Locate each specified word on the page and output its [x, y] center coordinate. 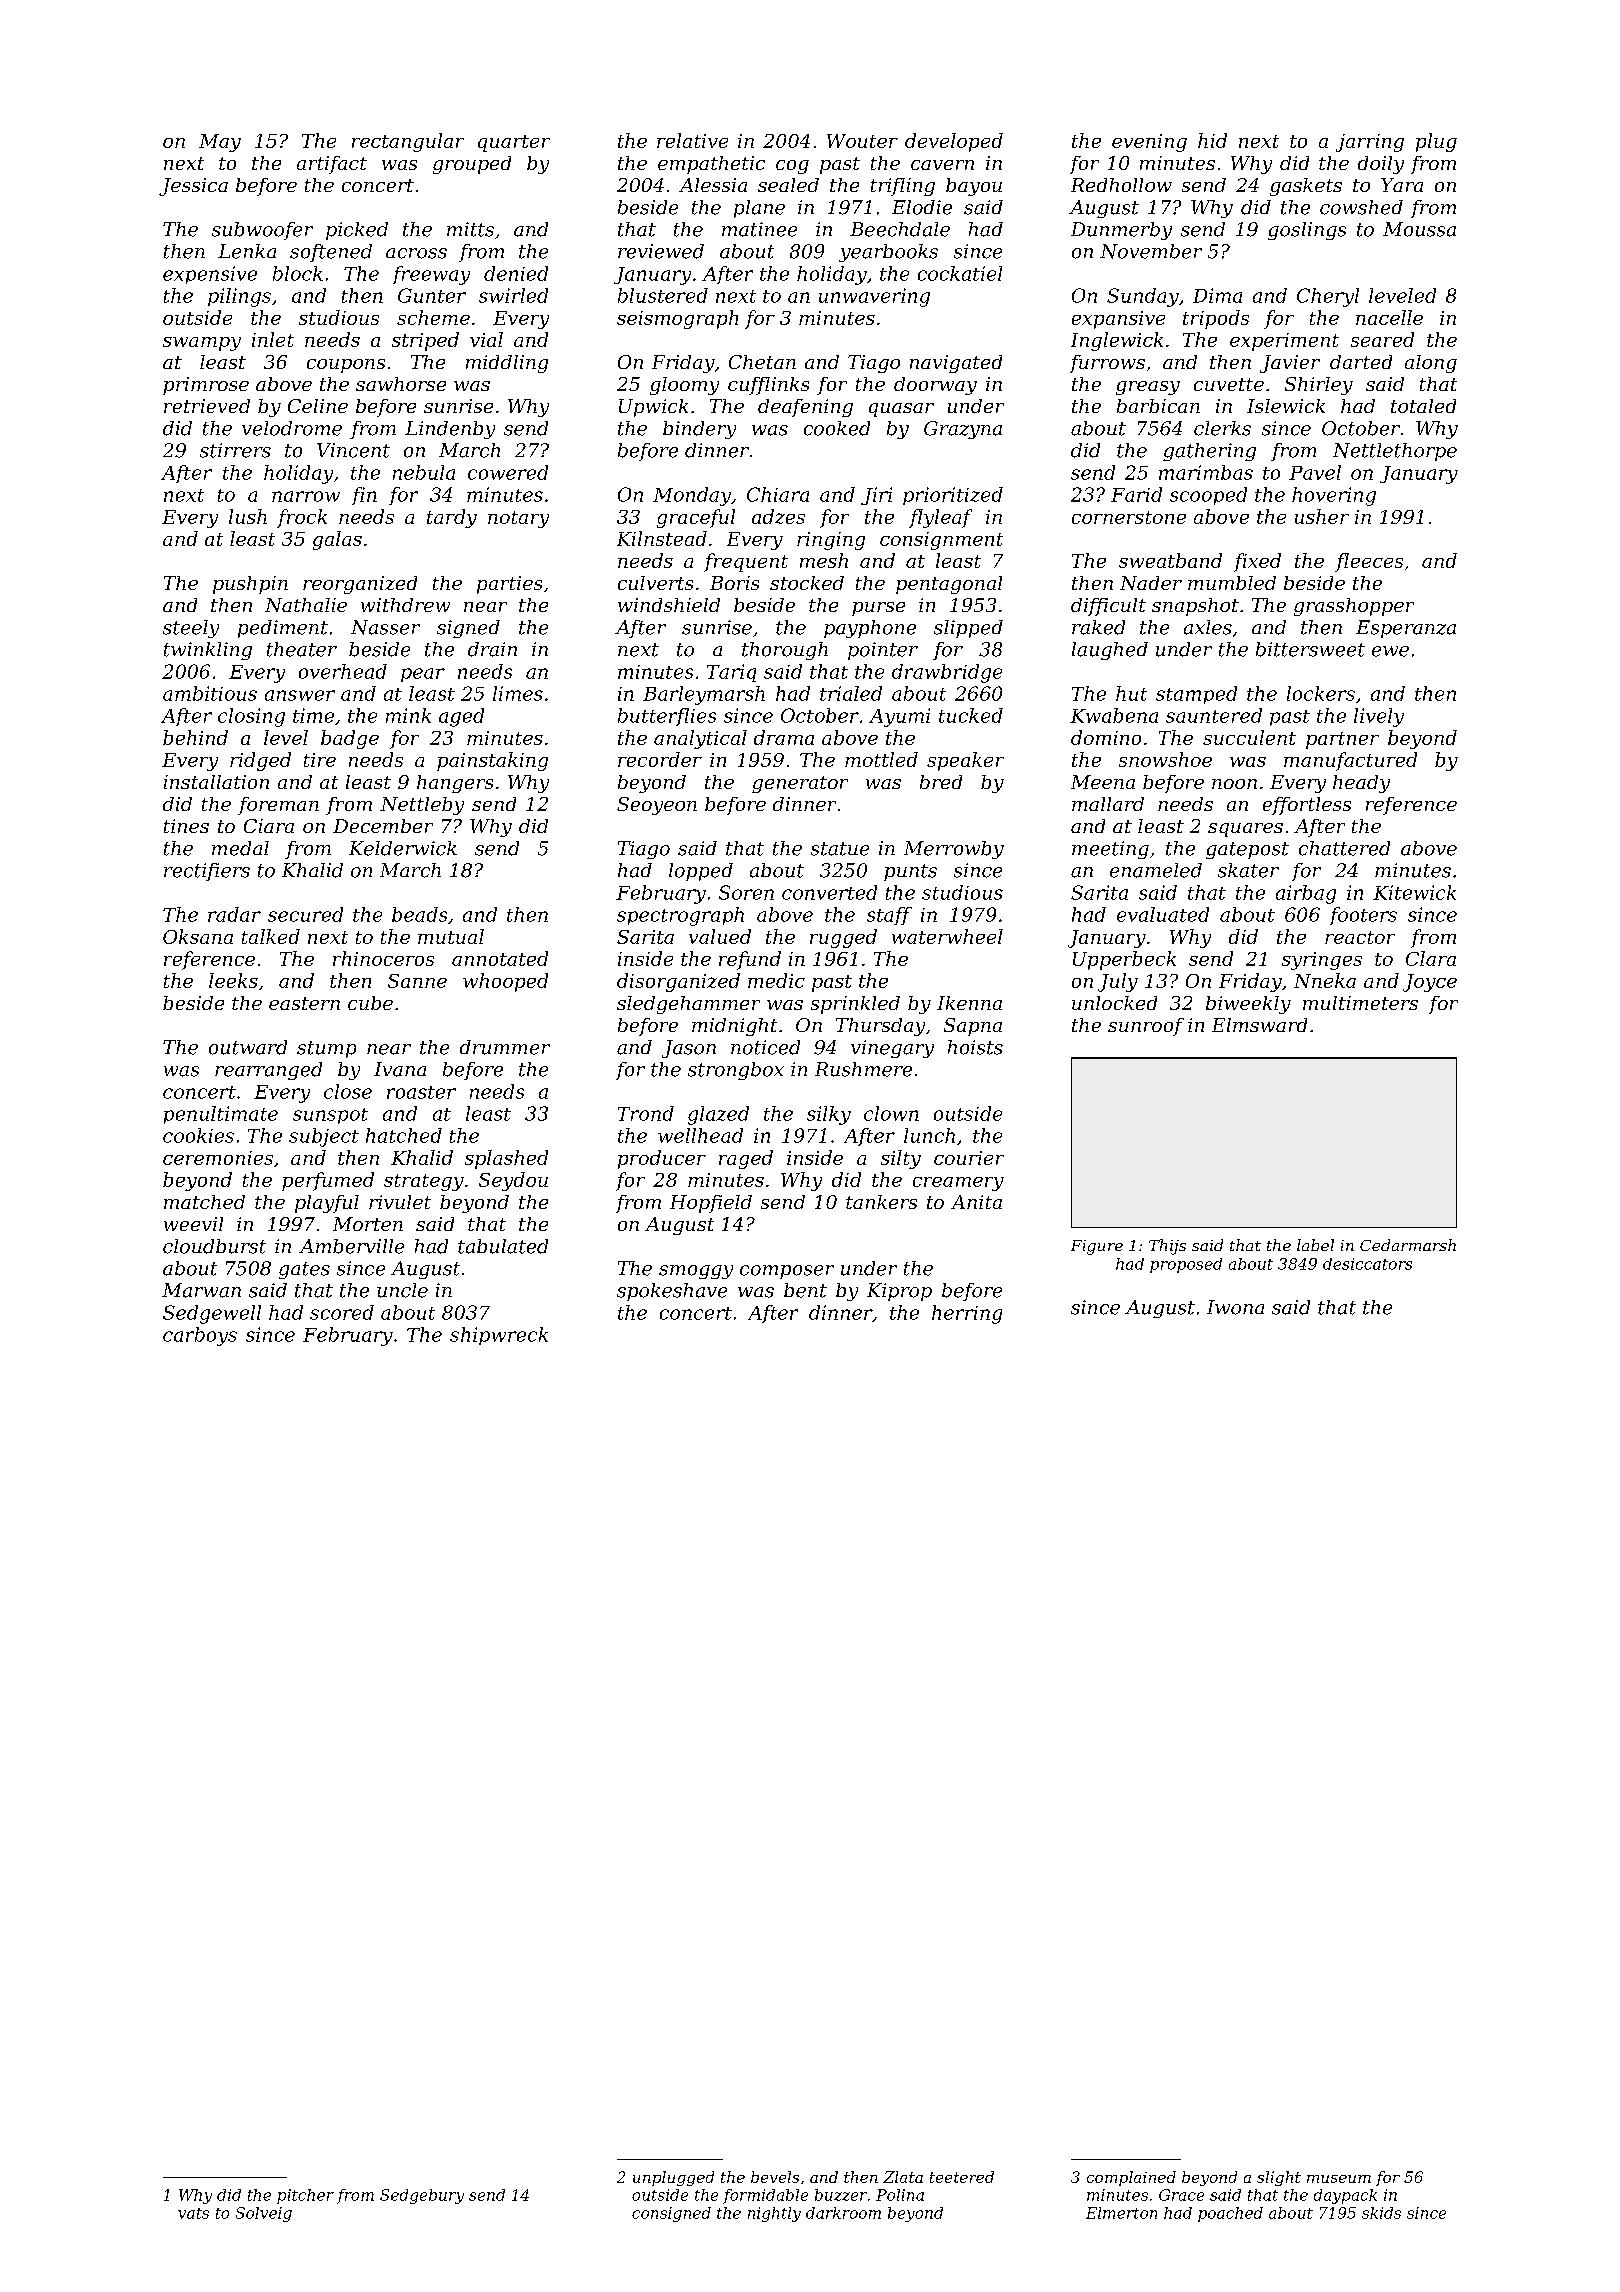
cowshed [1361, 207]
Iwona [1235, 1307]
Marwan [201, 1290]
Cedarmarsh [1408, 1245]
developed [954, 142]
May [220, 143]
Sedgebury [422, 2196]
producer [662, 1159]
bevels [775, 2177]
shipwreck [499, 1336]
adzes [778, 516]
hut [1131, 693]
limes [518, 693]
